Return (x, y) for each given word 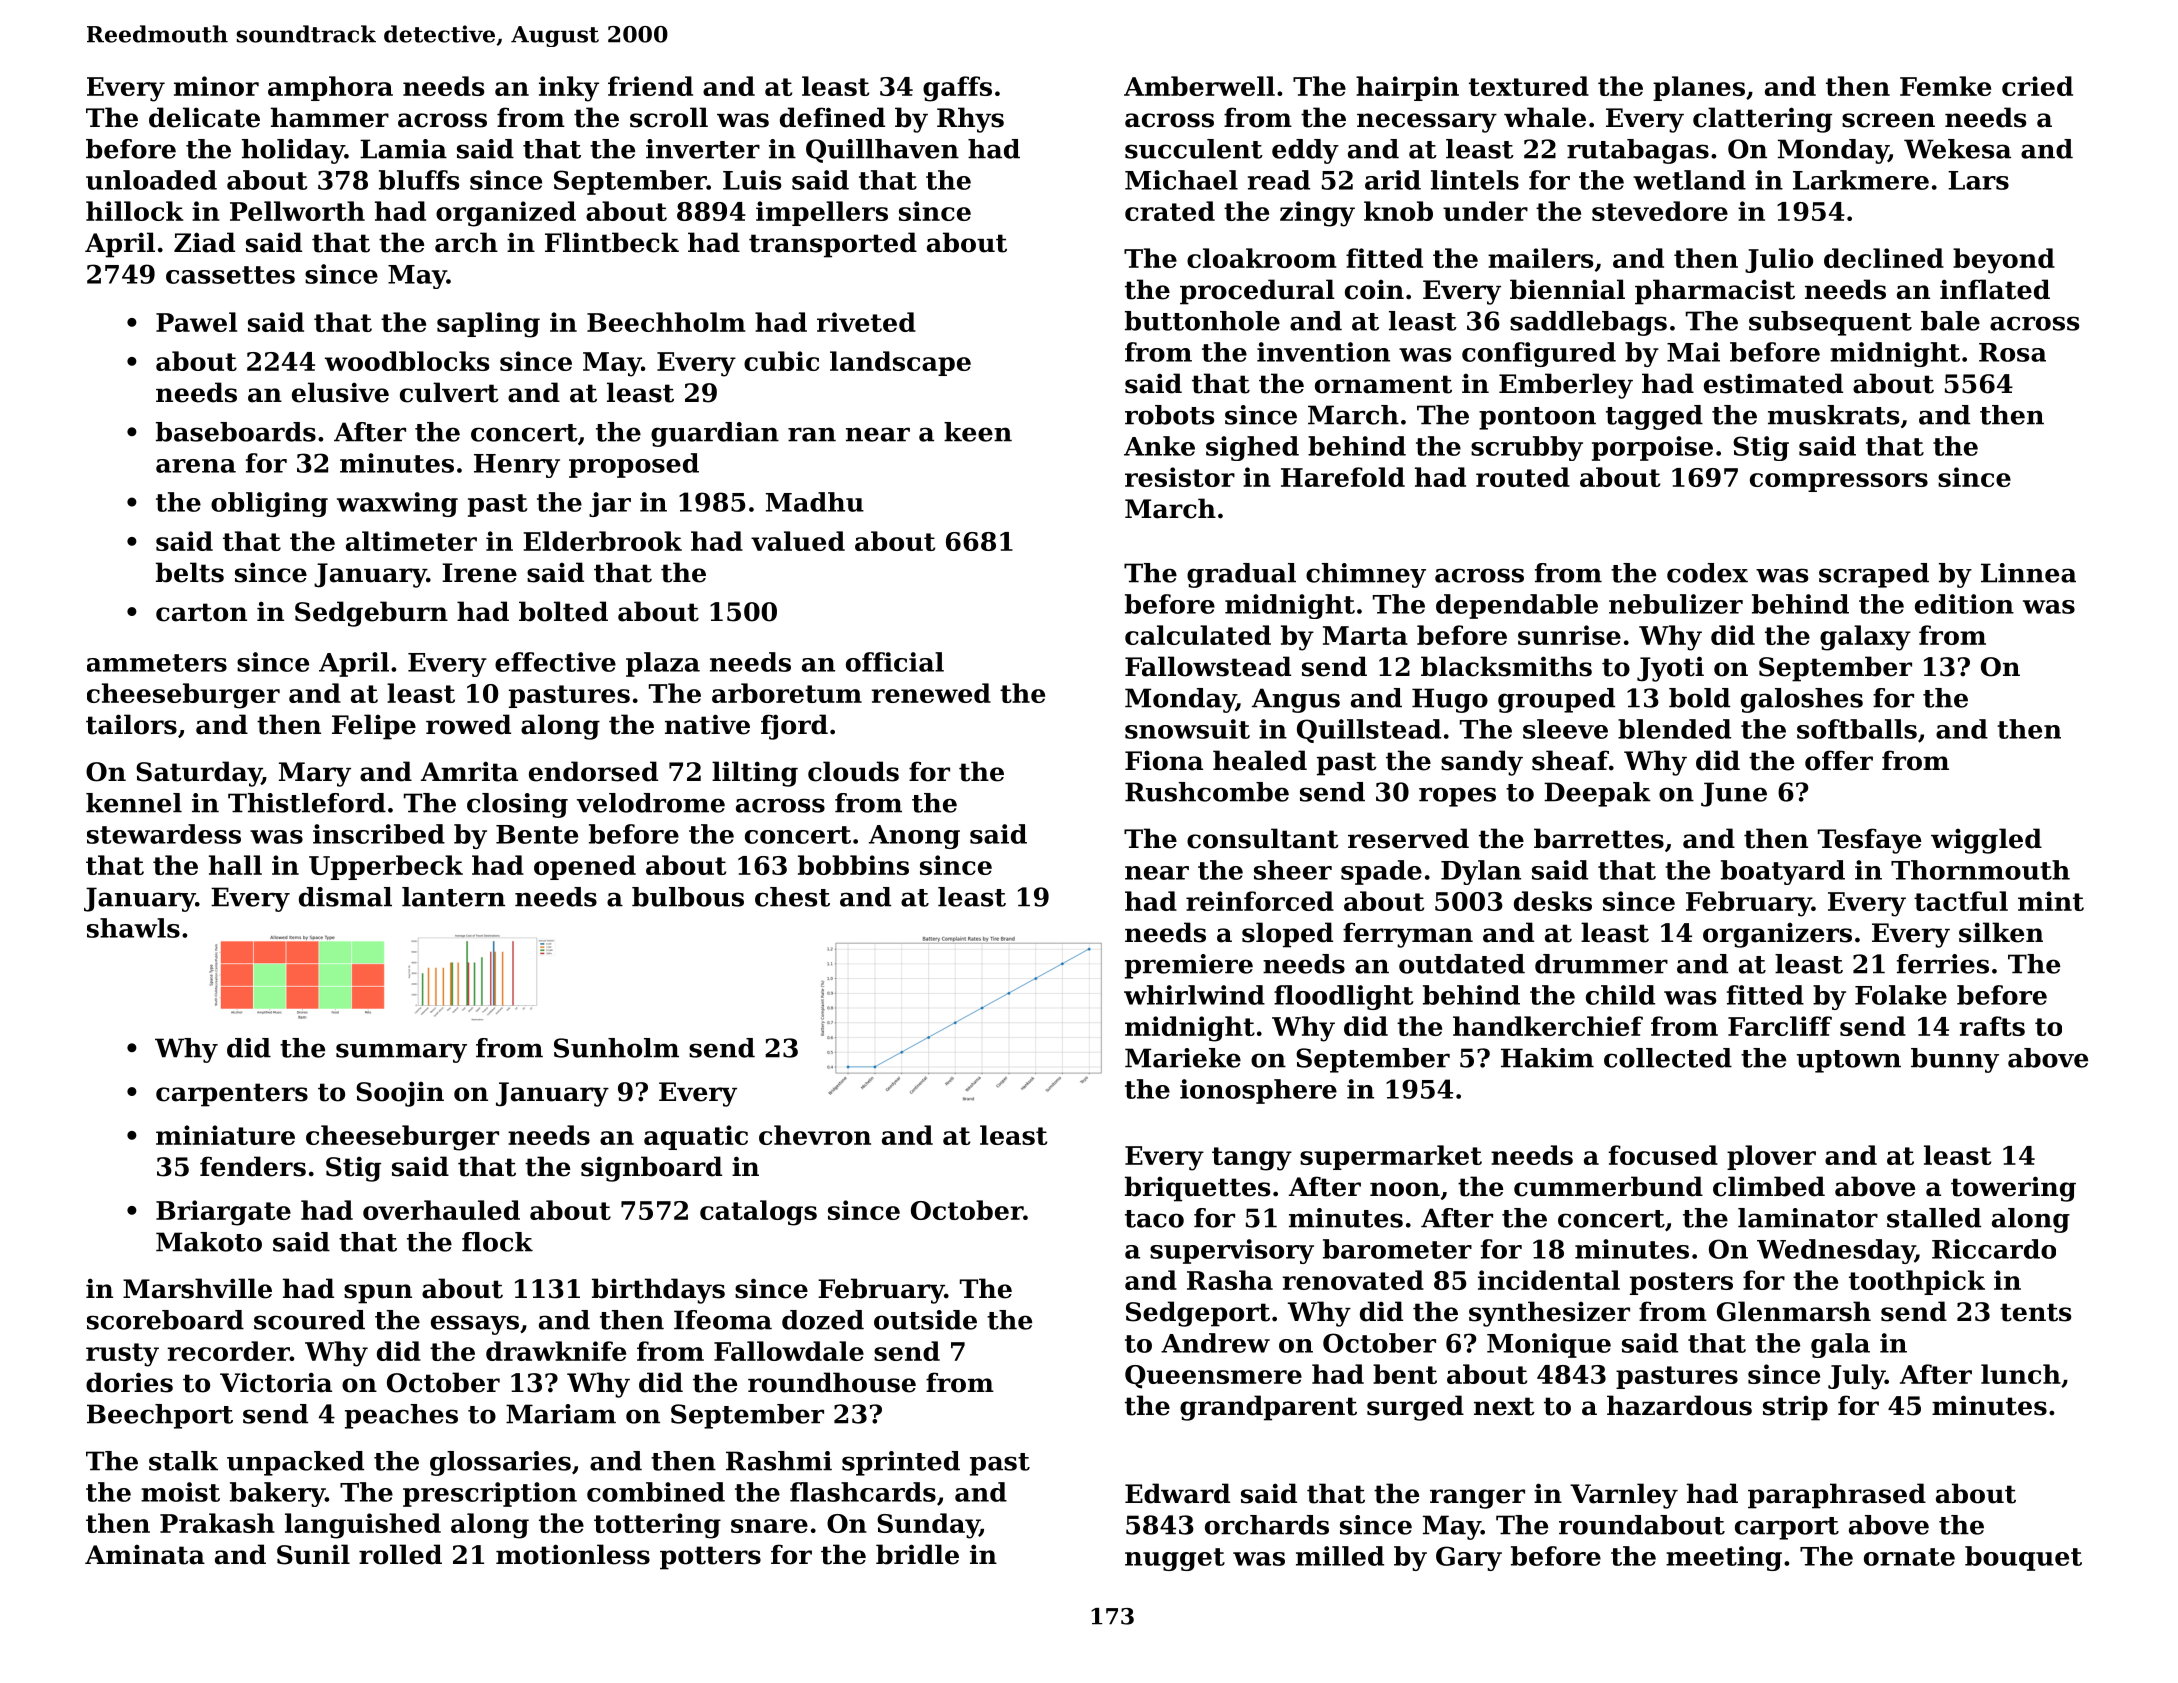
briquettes (1197, 1189)
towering (2013, 1189)
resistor (1180, 477)
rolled (400, 1554)
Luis (752, 180)
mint (2051, 901)
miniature (225, 1135)
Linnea (2028, 573)
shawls (133, 928)
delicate (204, 117)
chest (792, 897)
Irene (479, 573)
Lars (1978, 180)
